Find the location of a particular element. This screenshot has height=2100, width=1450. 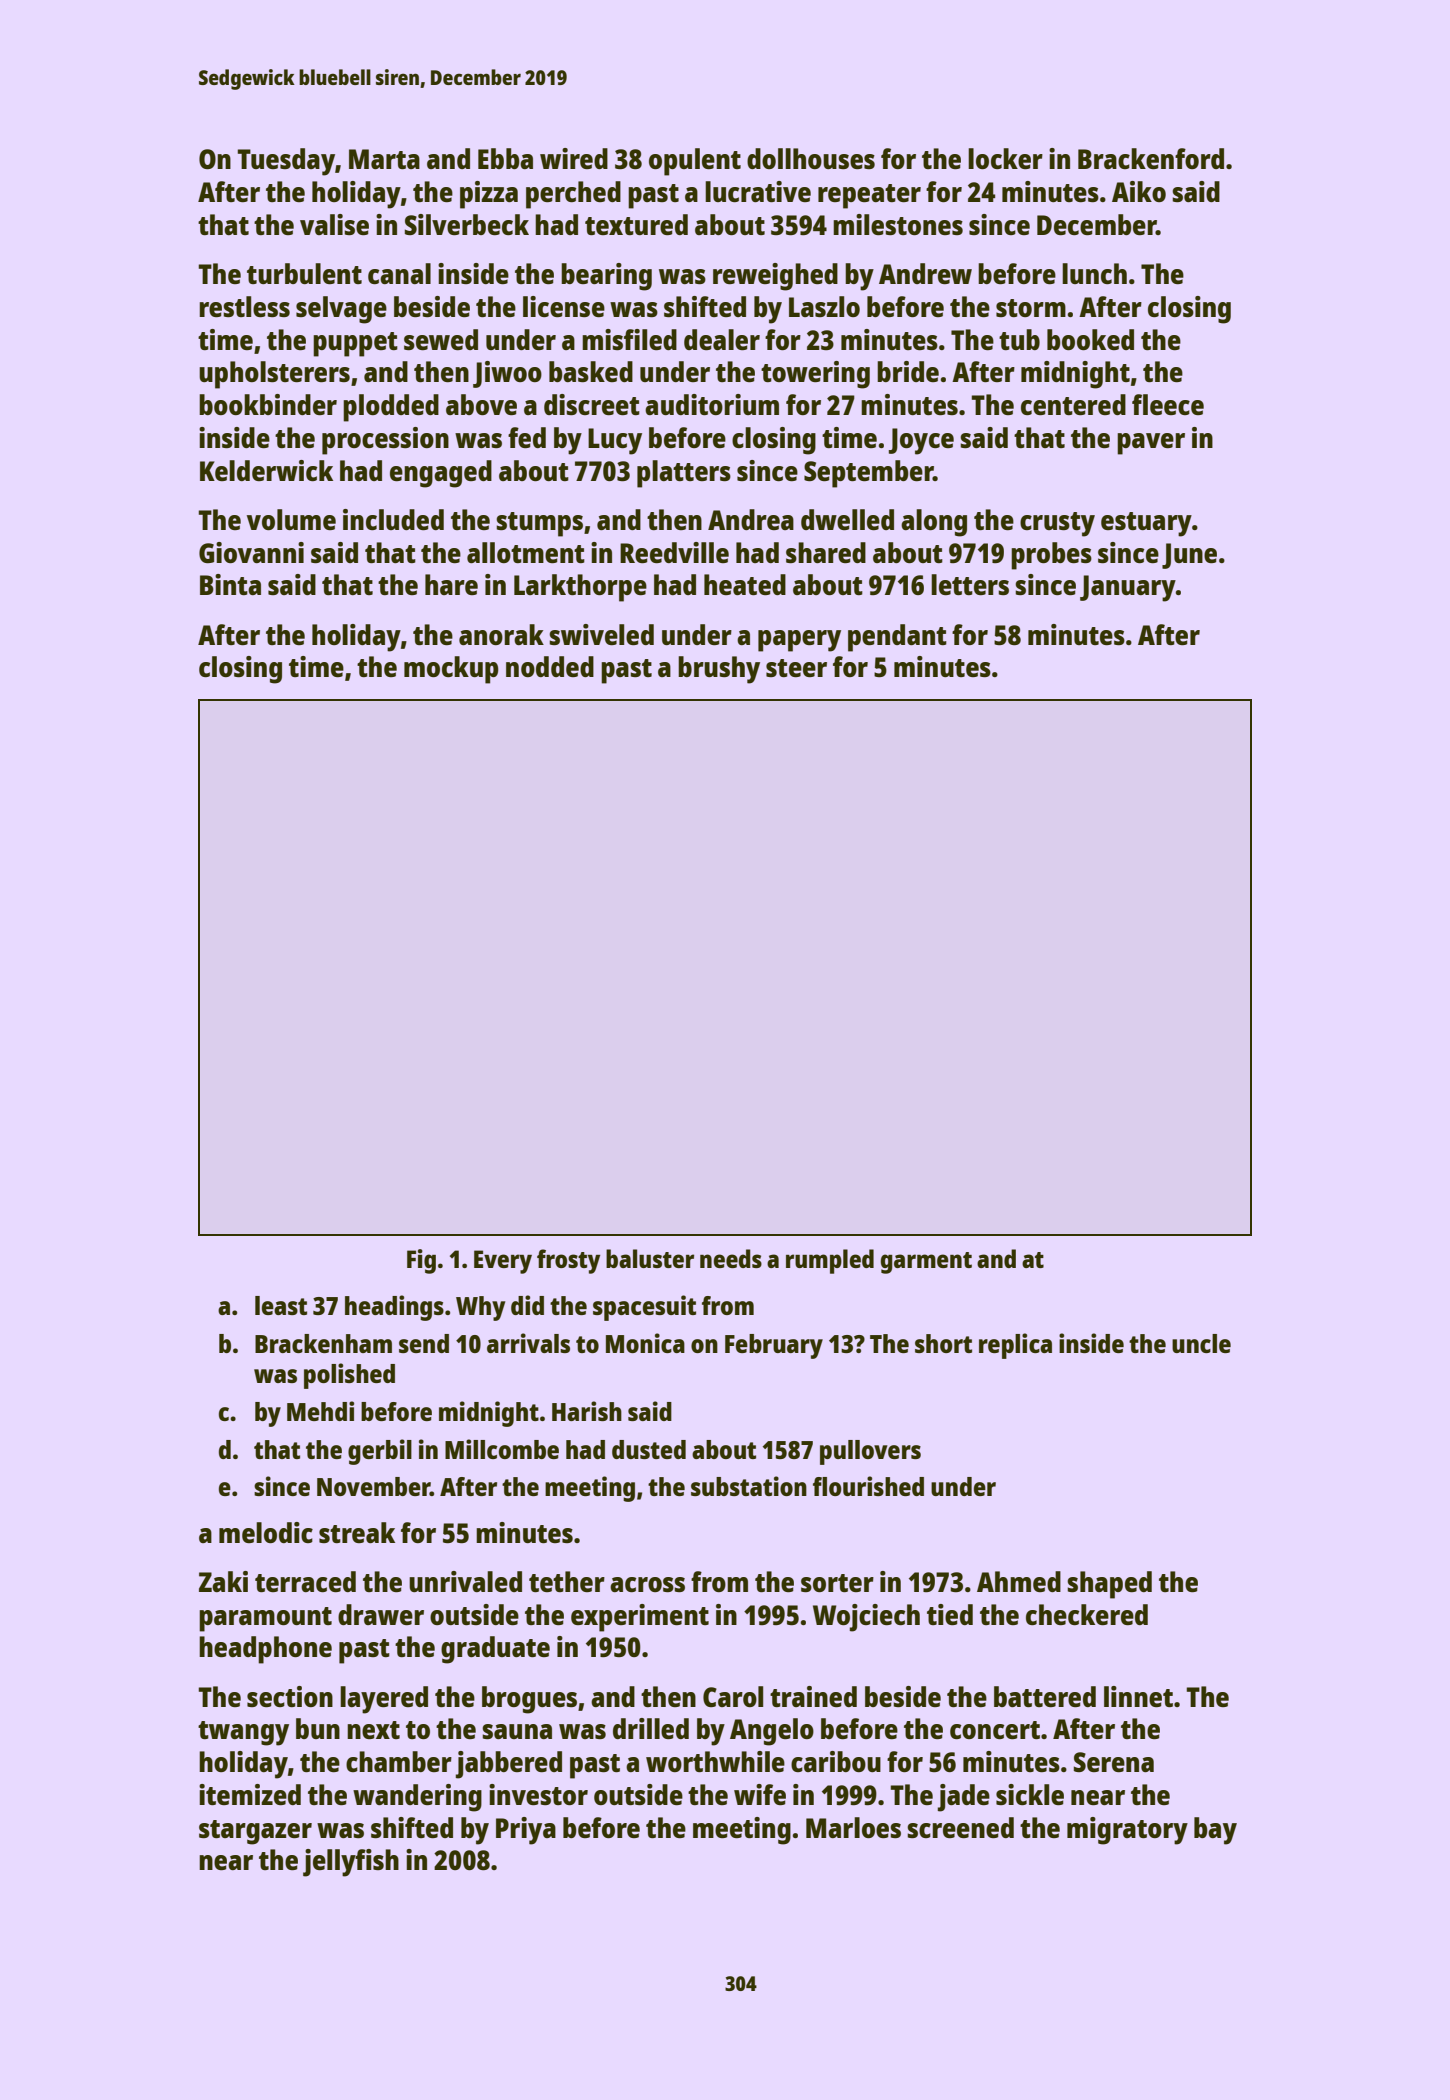

trained is located at coordinates (813, 1696).
